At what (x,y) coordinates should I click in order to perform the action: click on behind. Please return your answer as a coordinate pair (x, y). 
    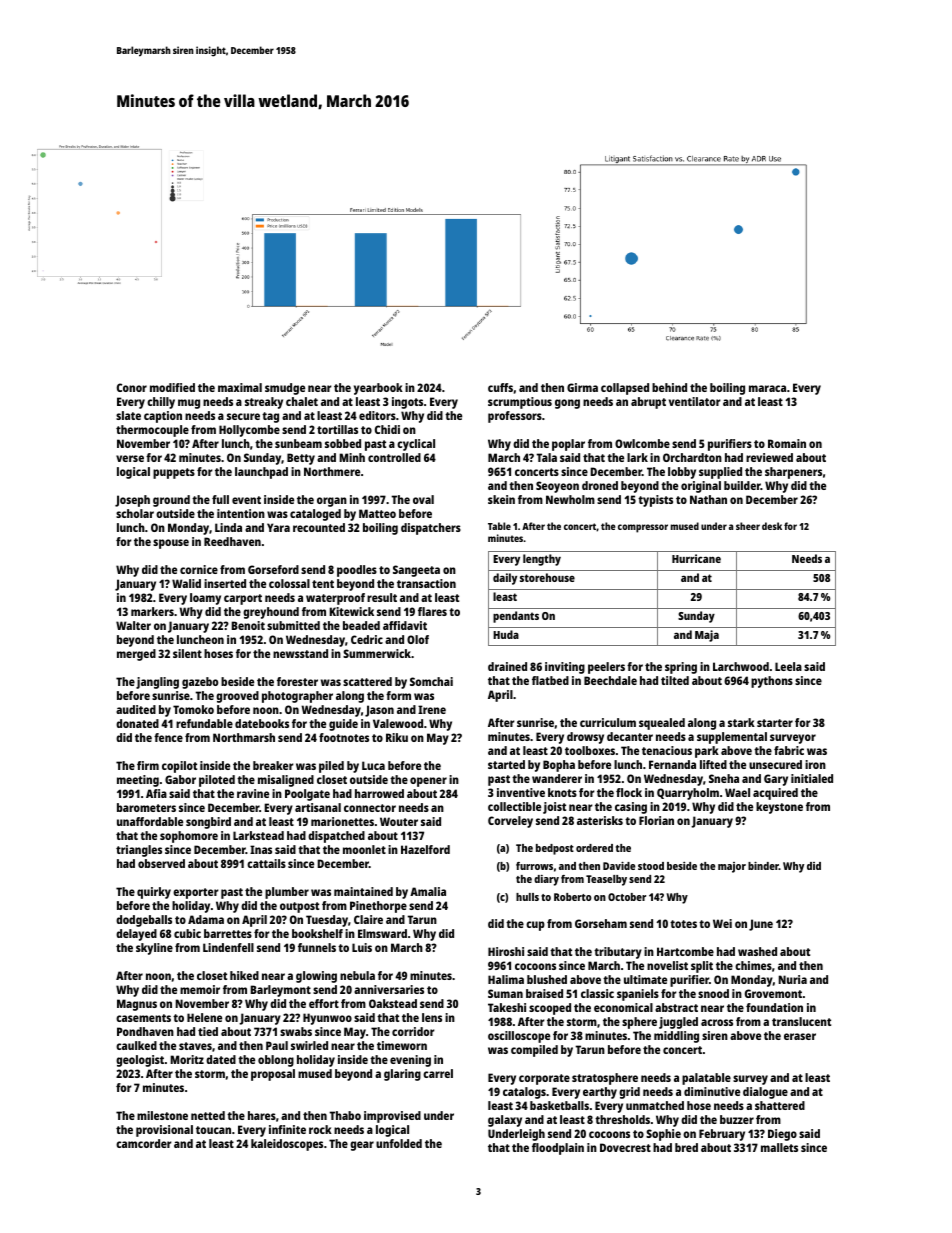
    Looking at the image, I should click on (669, 387).
